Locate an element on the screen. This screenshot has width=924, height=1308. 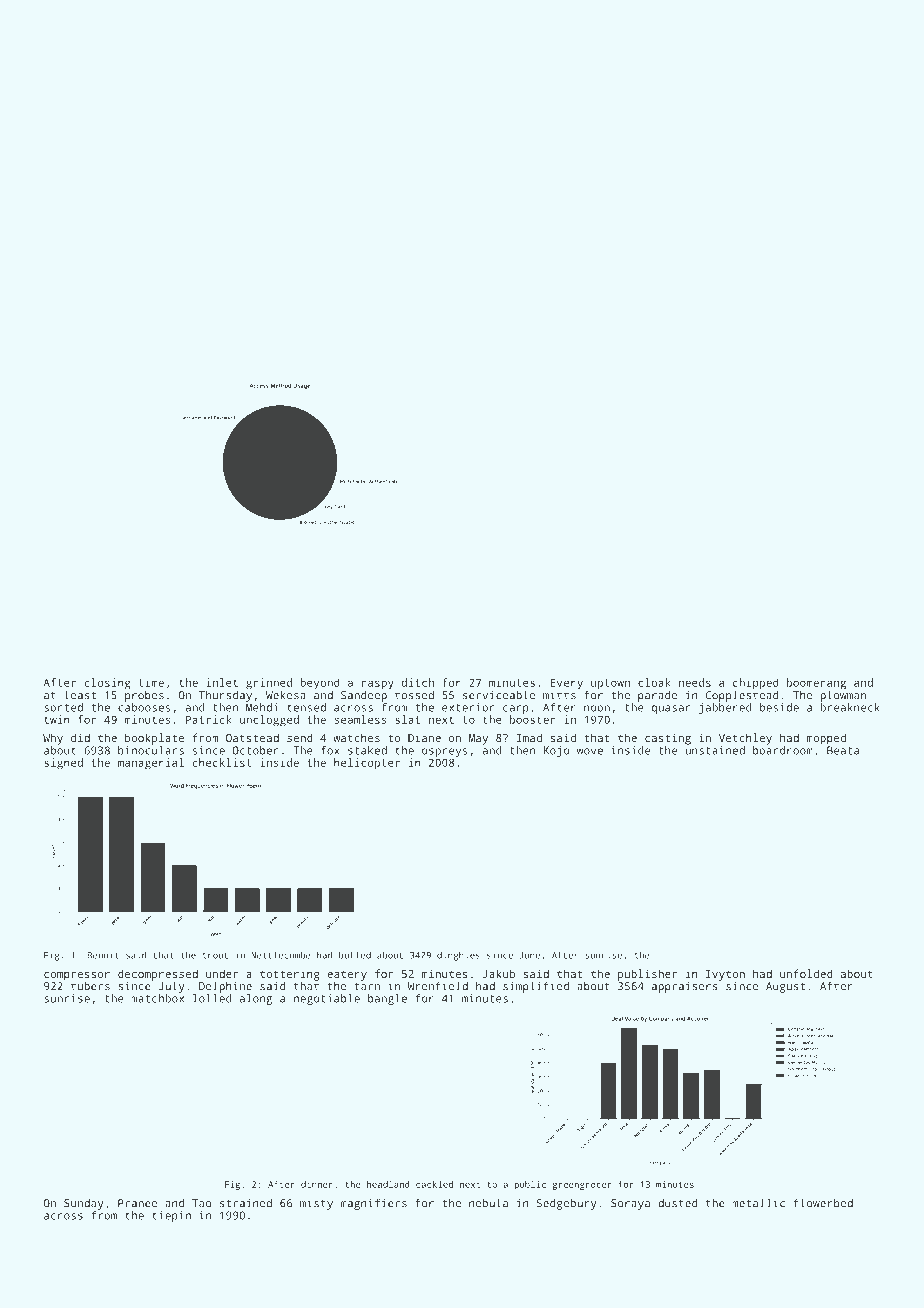
dinghies is located at coordinates (458, 956).
